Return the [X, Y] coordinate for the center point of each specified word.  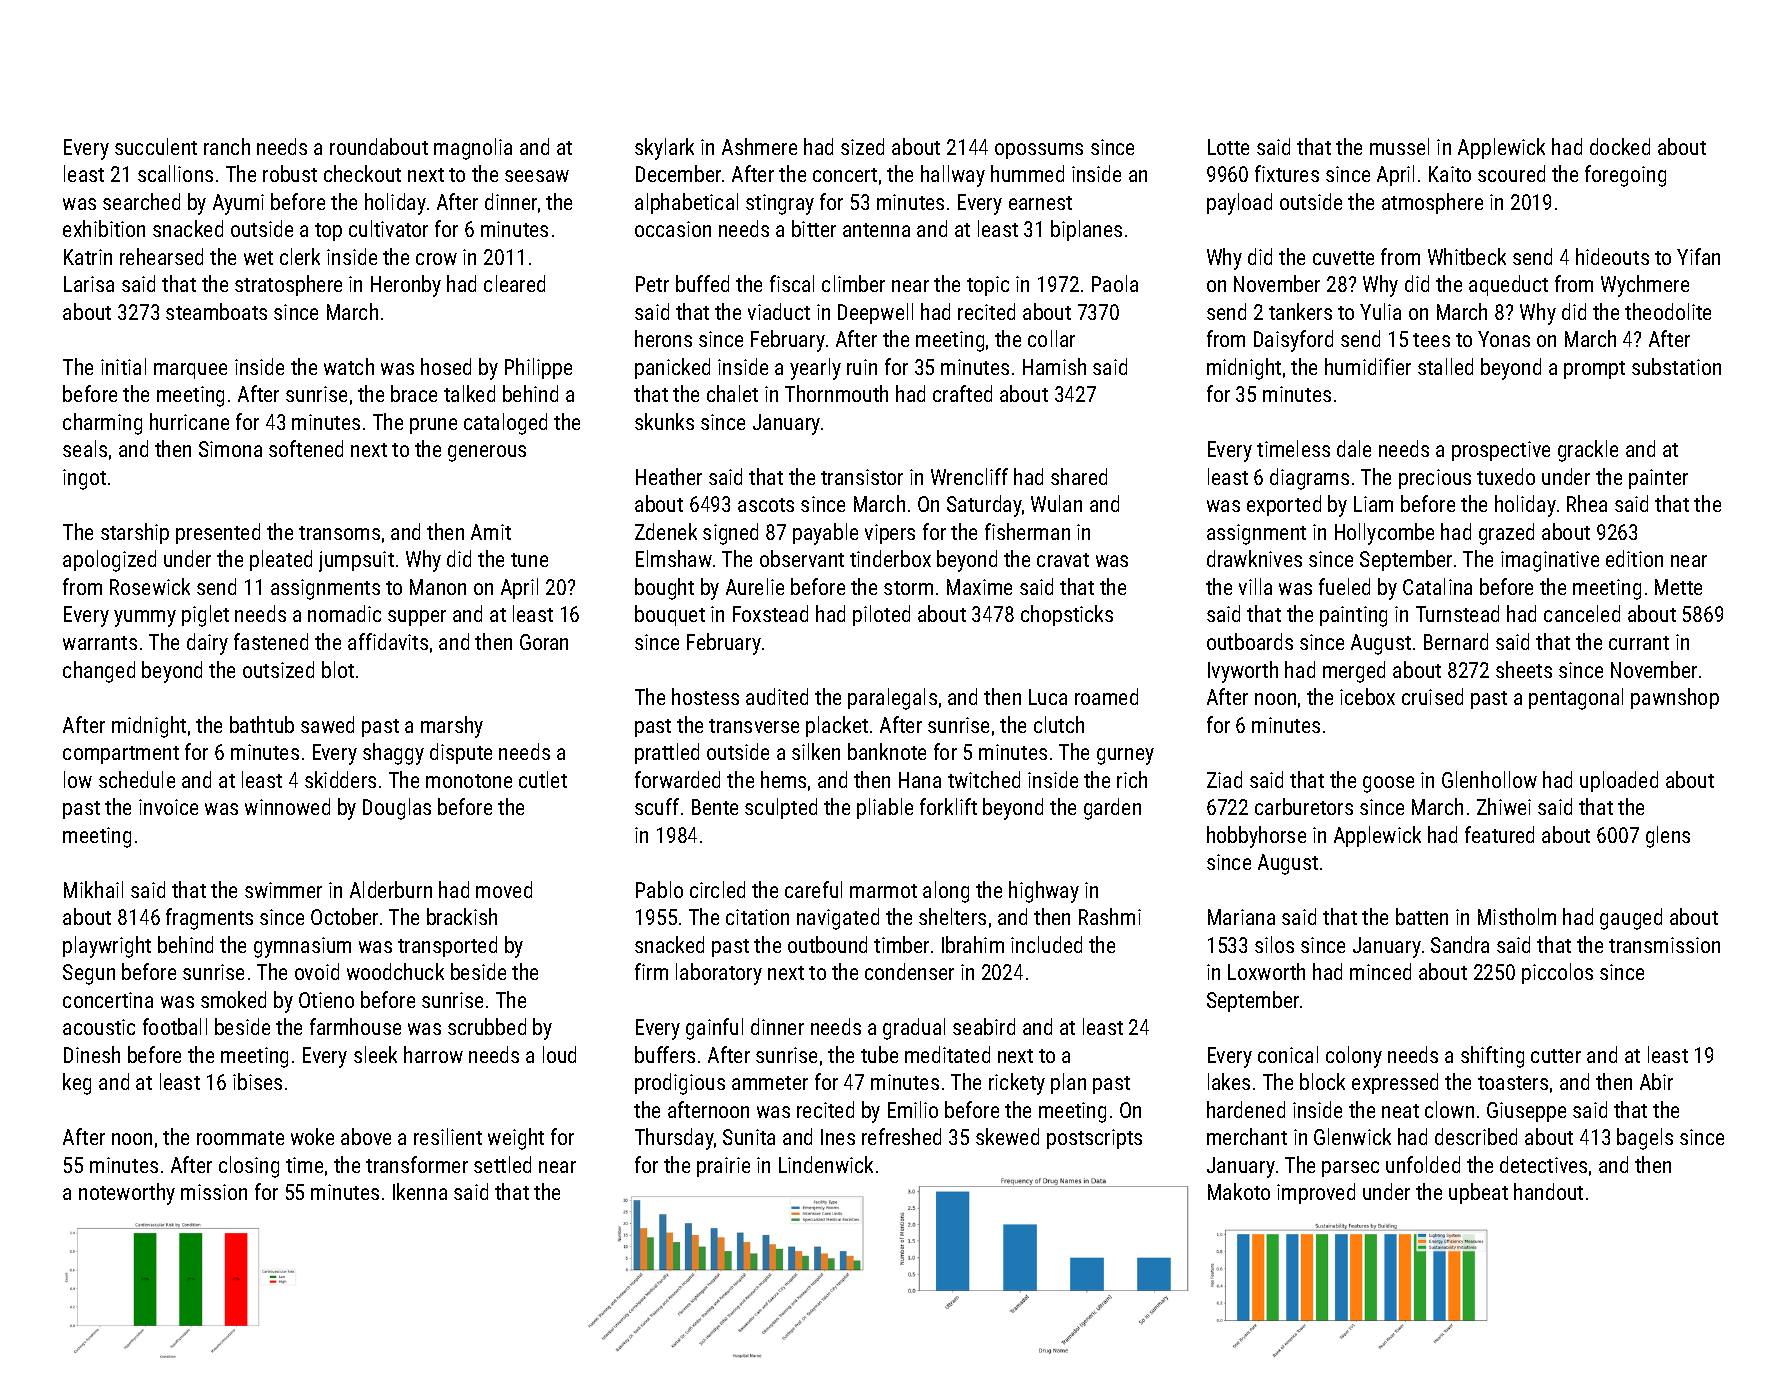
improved [1316, 1193]
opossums [1039, 151]
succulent [156, 146]
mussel [1399, 146]
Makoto [1239, 1191]
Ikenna [420, 1191]
